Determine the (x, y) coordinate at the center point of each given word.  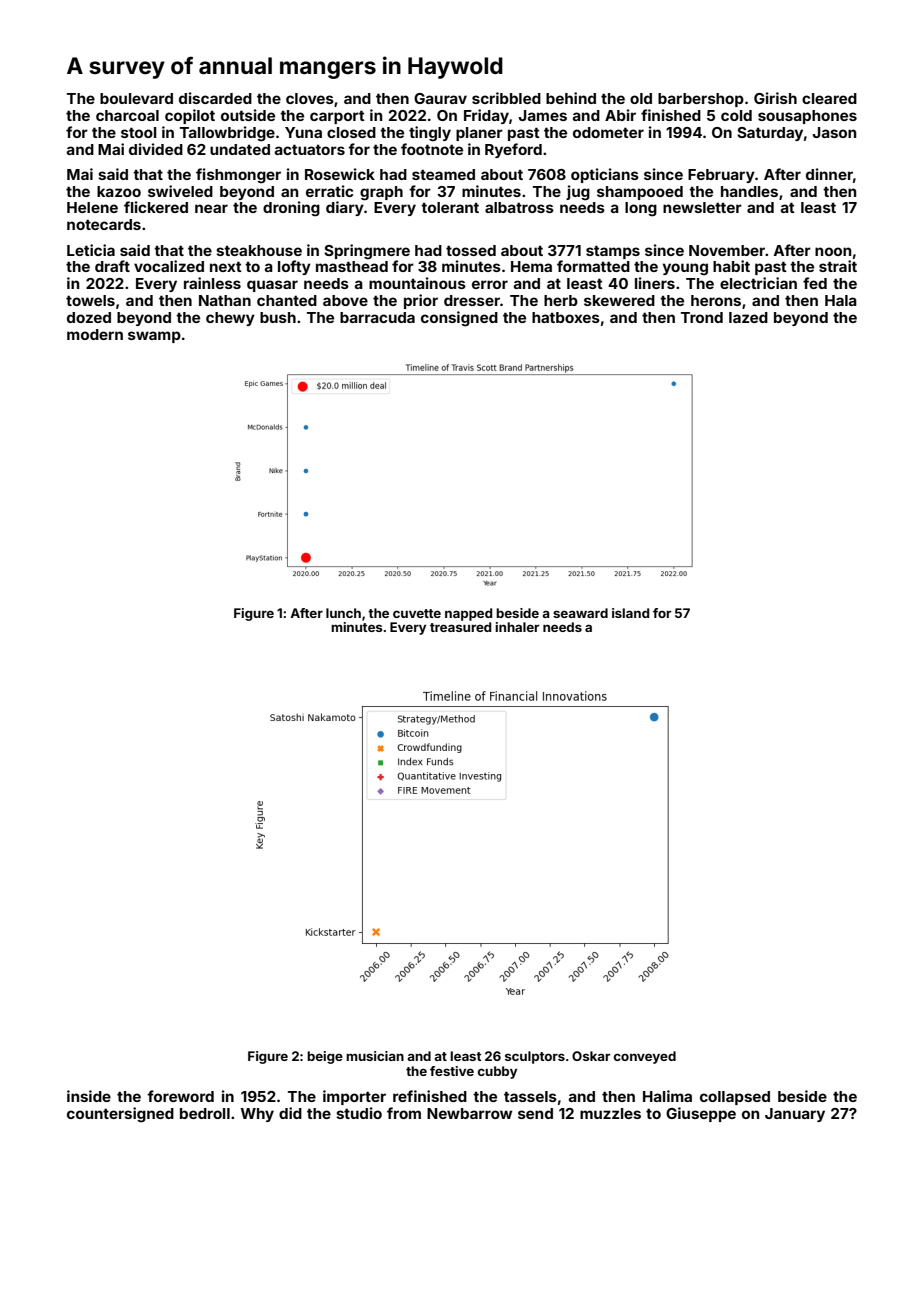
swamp (154, 337)
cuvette (417, 613)
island (630, 613)
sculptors (535, 1057)
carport (337, 117)
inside (89, 1096)
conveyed (645, 1057)
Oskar (591, 1056)
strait (838, 266)
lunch (343, 613)
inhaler (517, 627)
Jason (834, 132)
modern (95, 334)
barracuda (377, 317)
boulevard (136, 98)
